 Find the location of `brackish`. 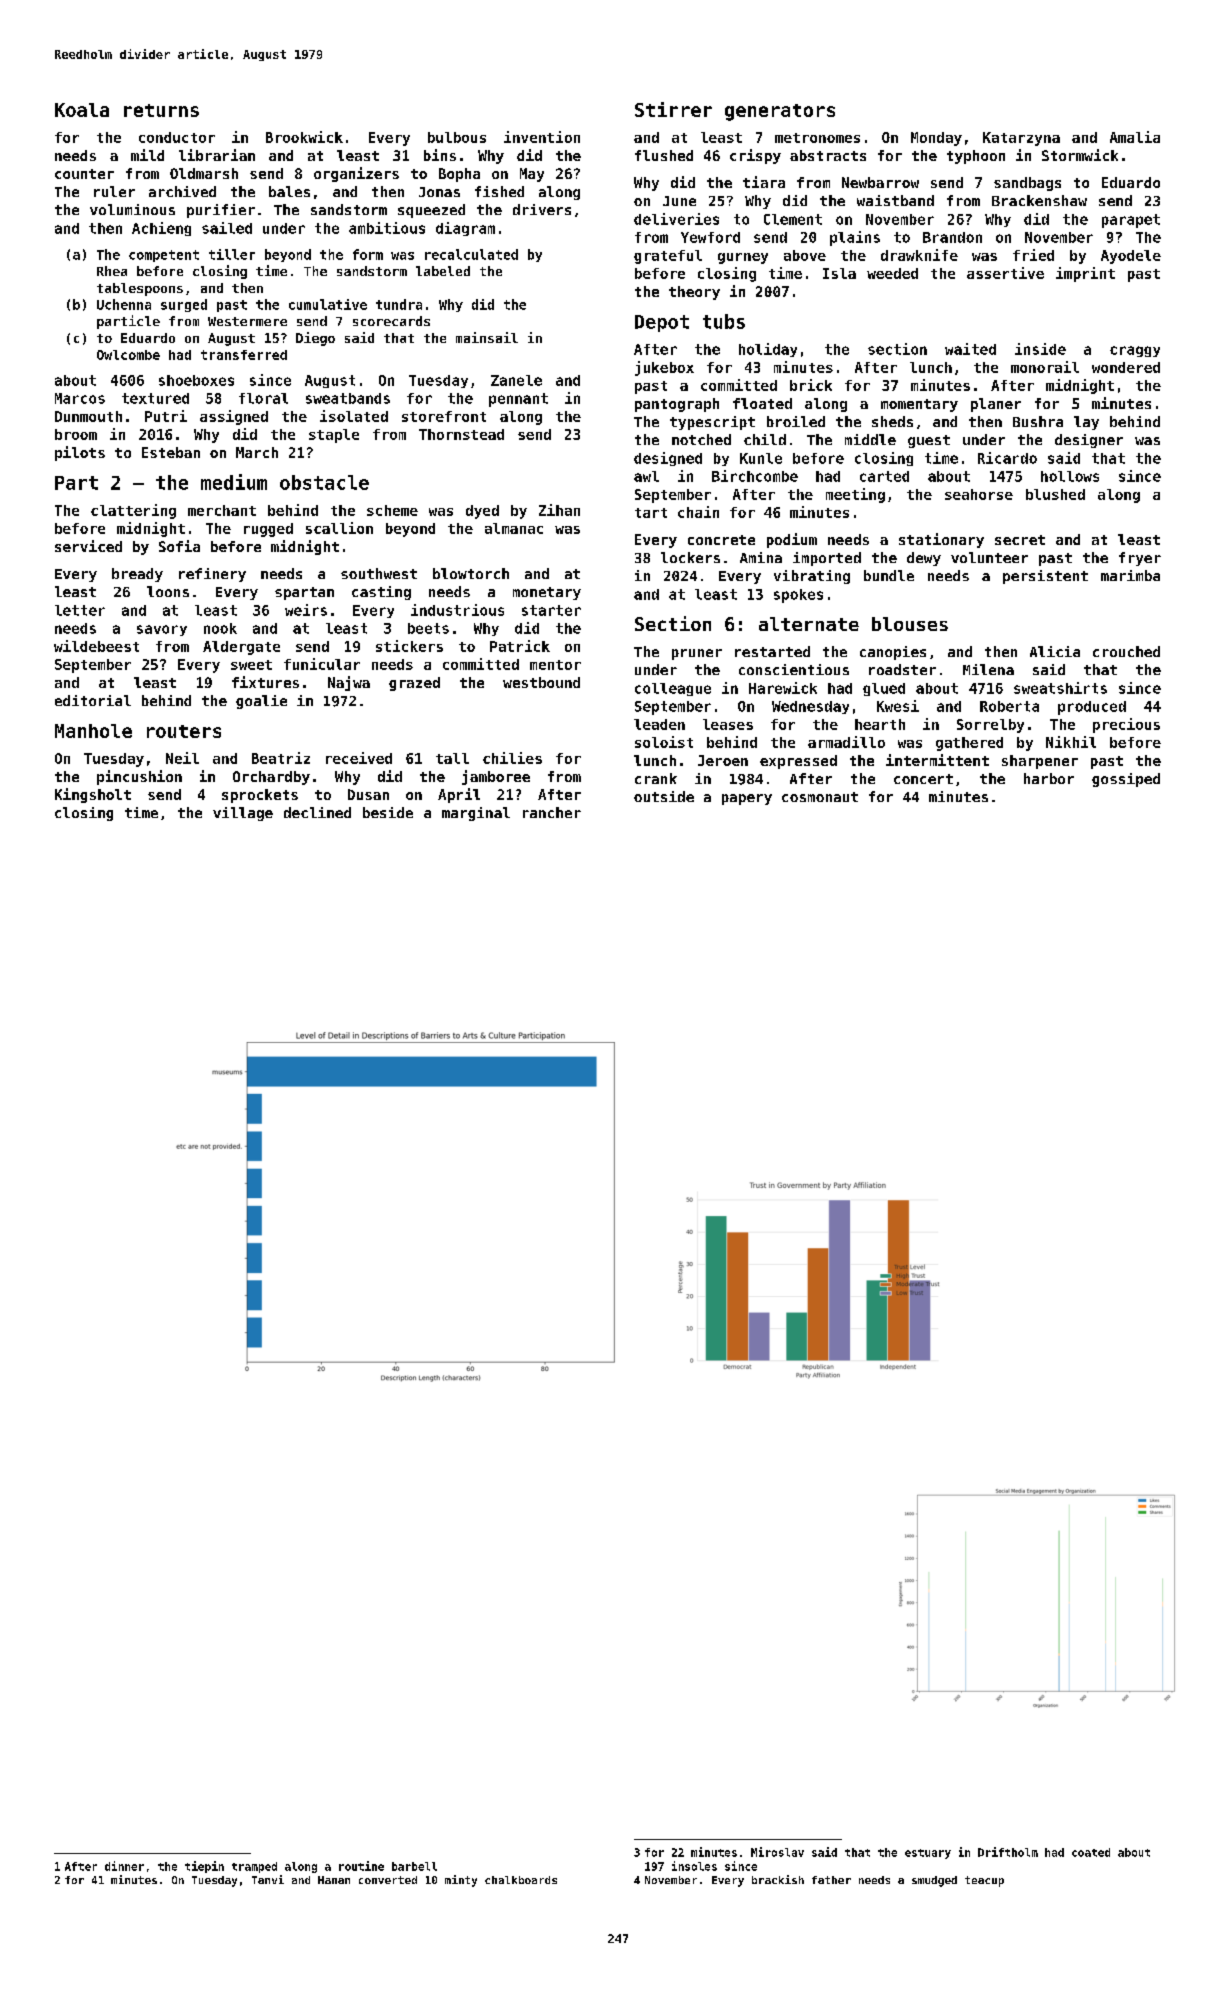

brackish is located at coordinates (778, 1879).
